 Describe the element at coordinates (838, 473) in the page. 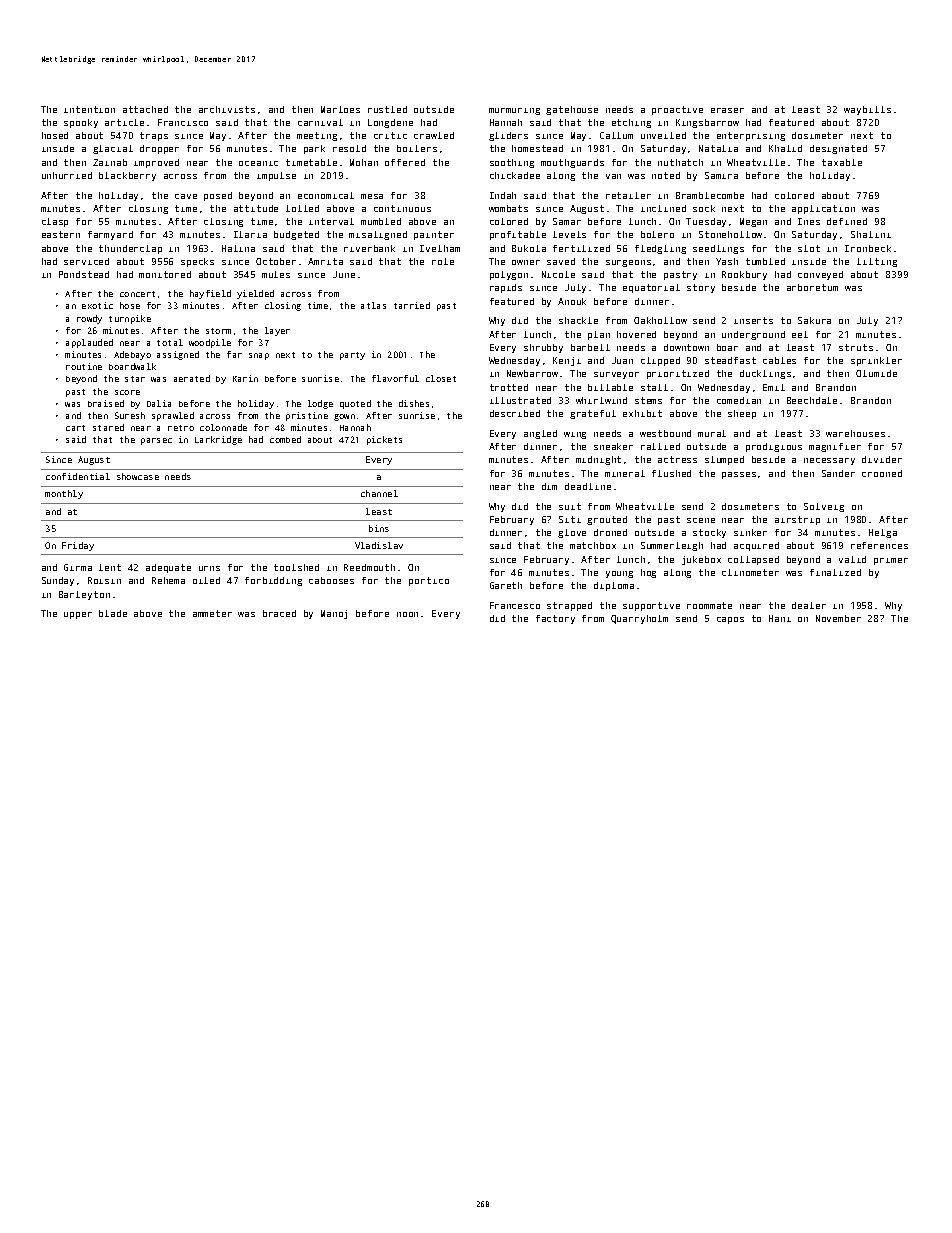

I see `Sander` at that location.
